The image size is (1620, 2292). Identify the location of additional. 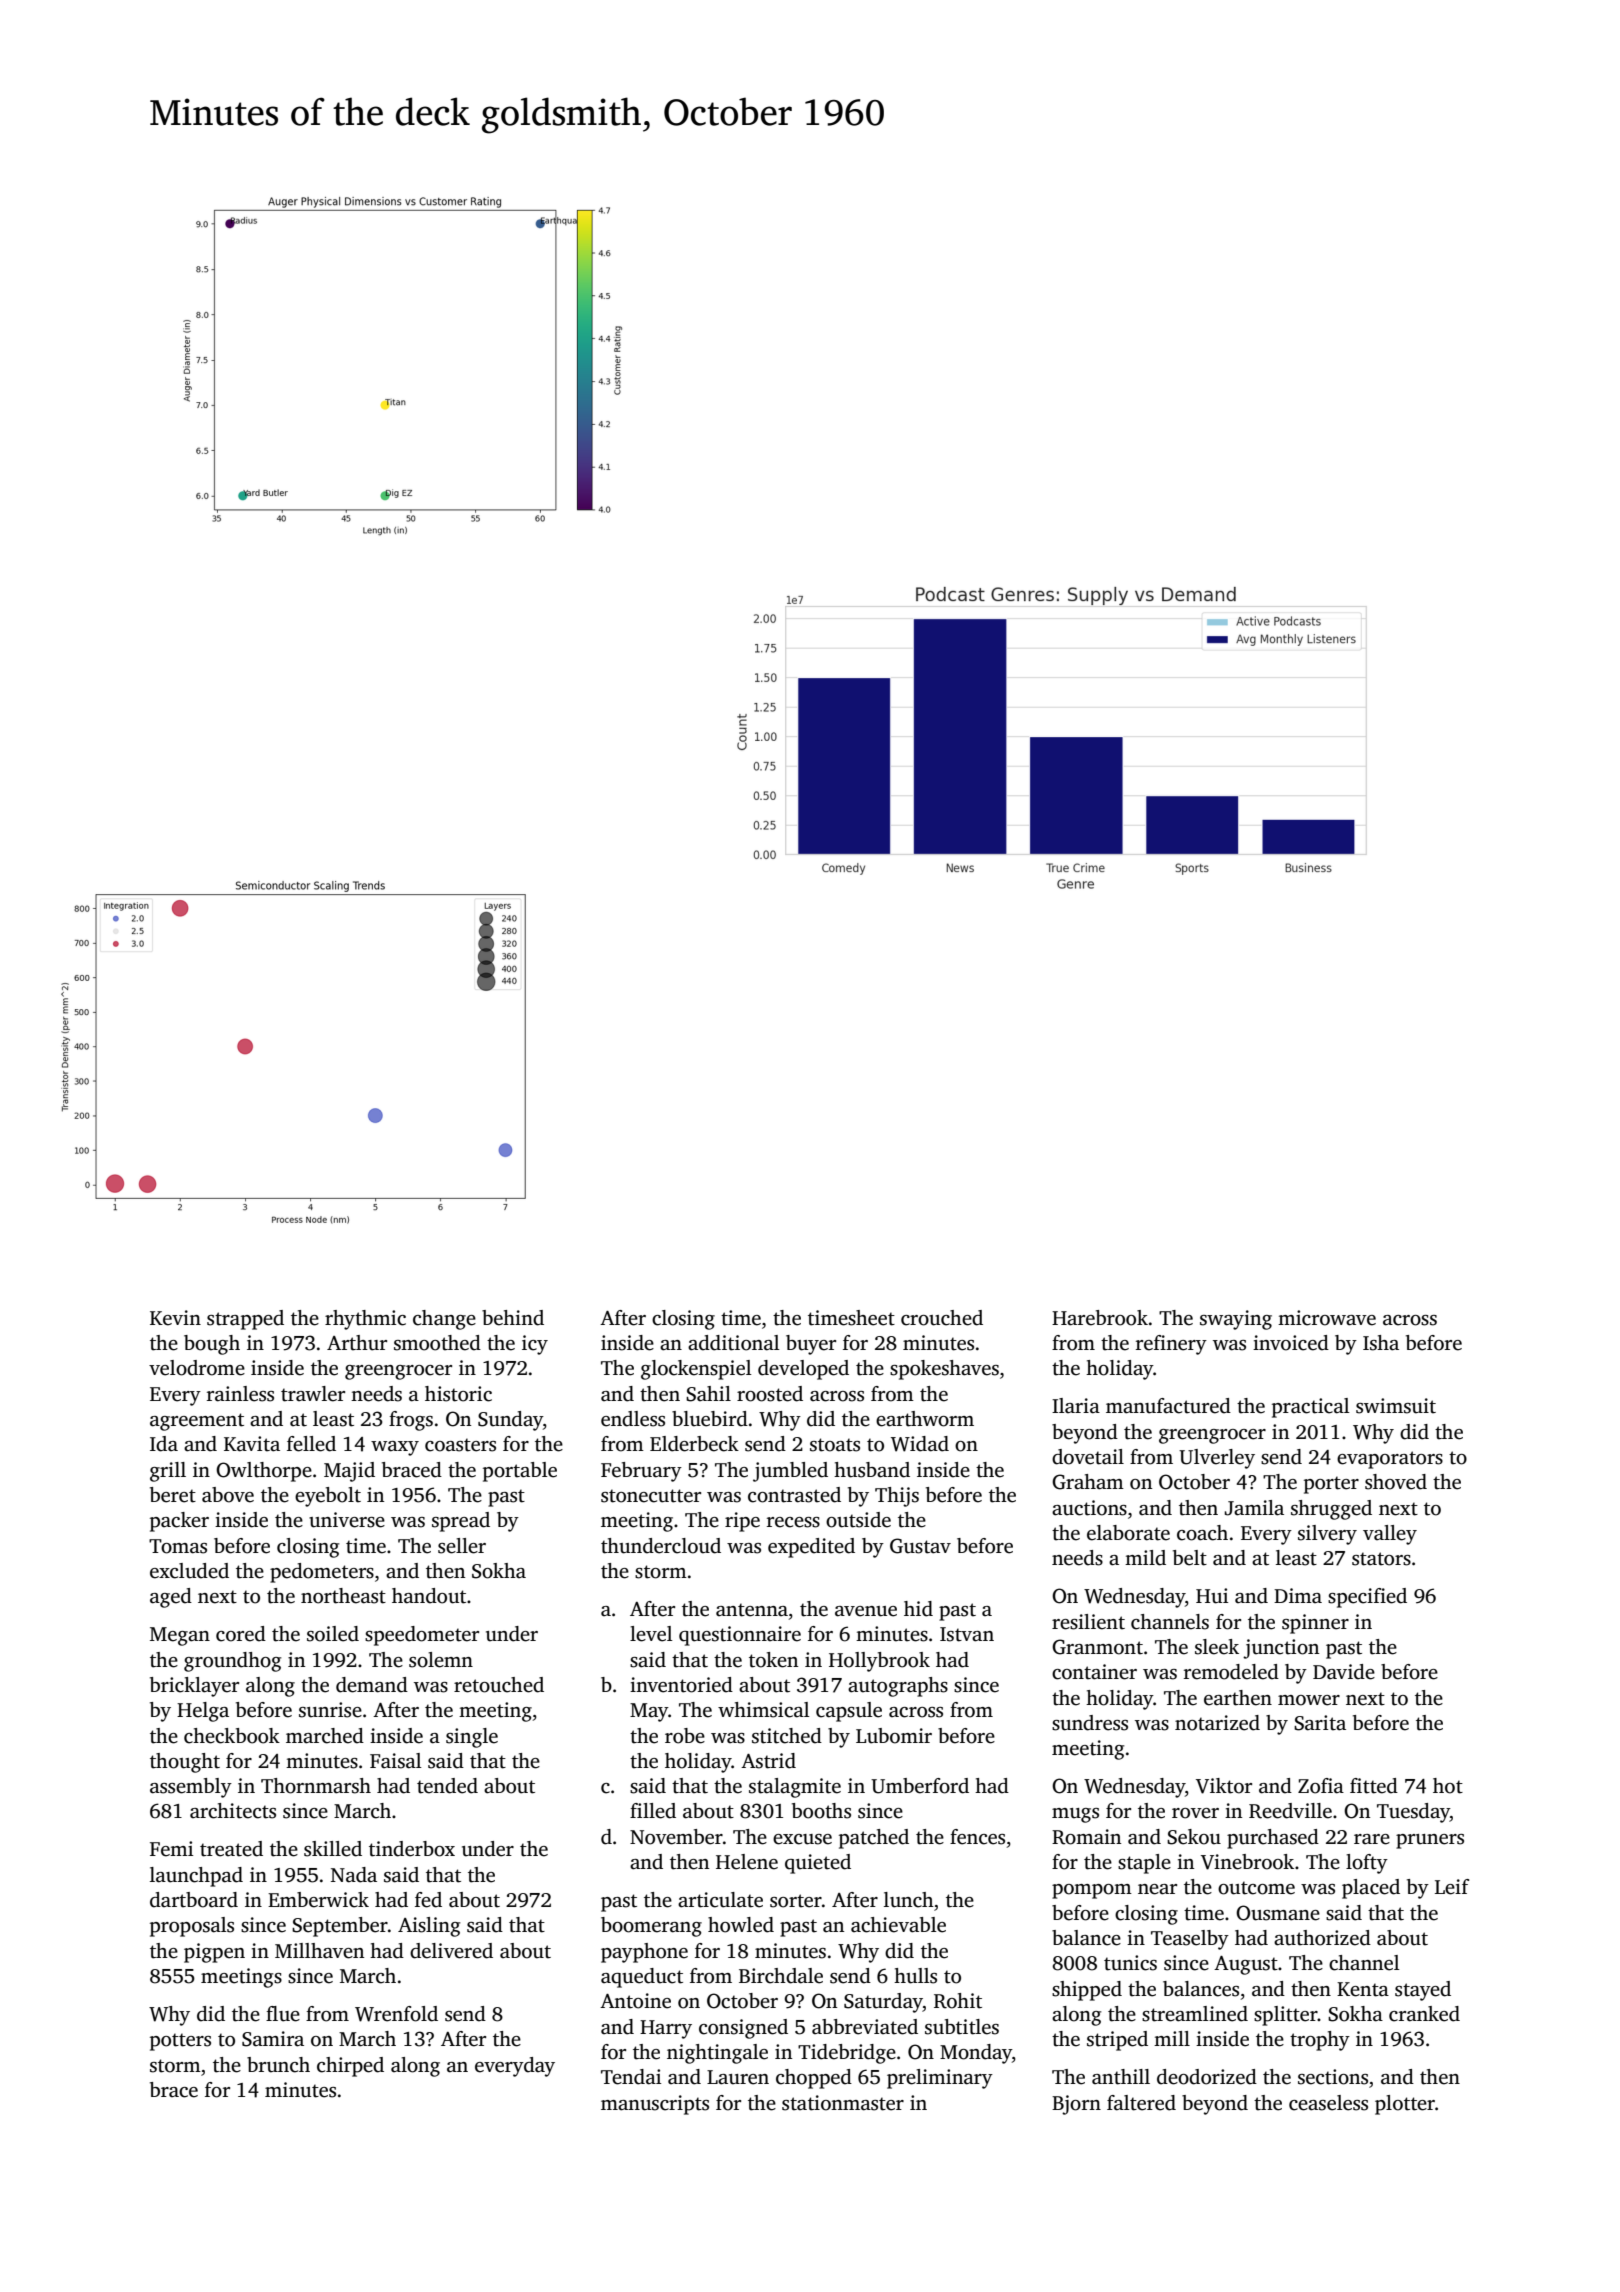
(734, 1343).
